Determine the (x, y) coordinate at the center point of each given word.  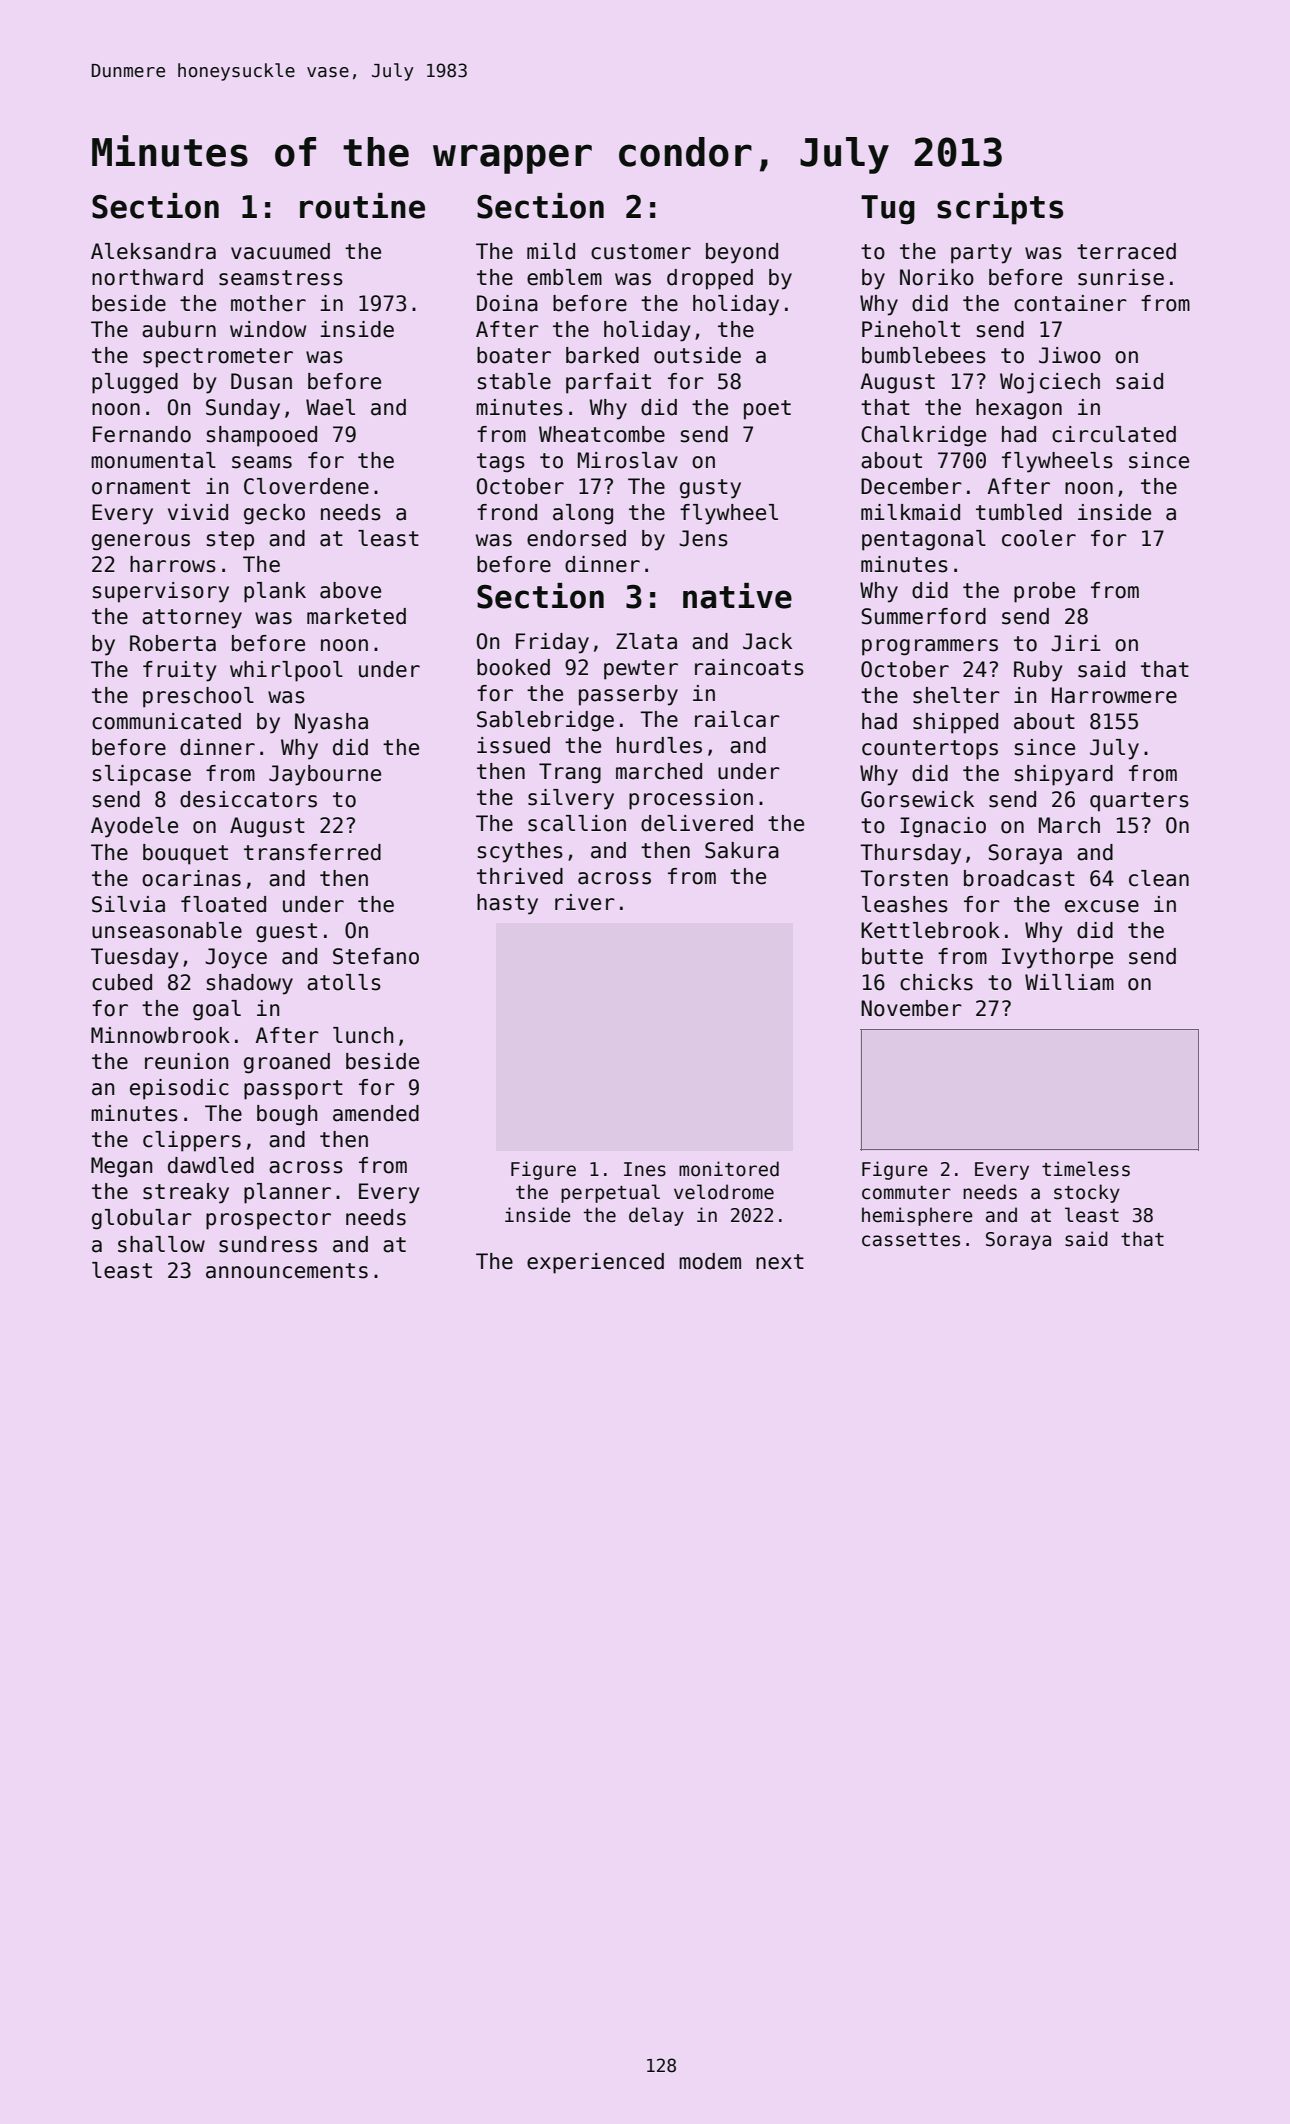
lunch (363, 1035)
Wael (330, 407)
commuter (906, 1193)
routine (362, 206)
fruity (179, 671)
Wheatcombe (602, 434)
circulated (1114, 434)
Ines (645, 1169)
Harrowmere (1114, 695)
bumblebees (924, 355)
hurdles (659, 745)
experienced (595, 1263)
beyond (742, 253)
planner (287, 1193)
